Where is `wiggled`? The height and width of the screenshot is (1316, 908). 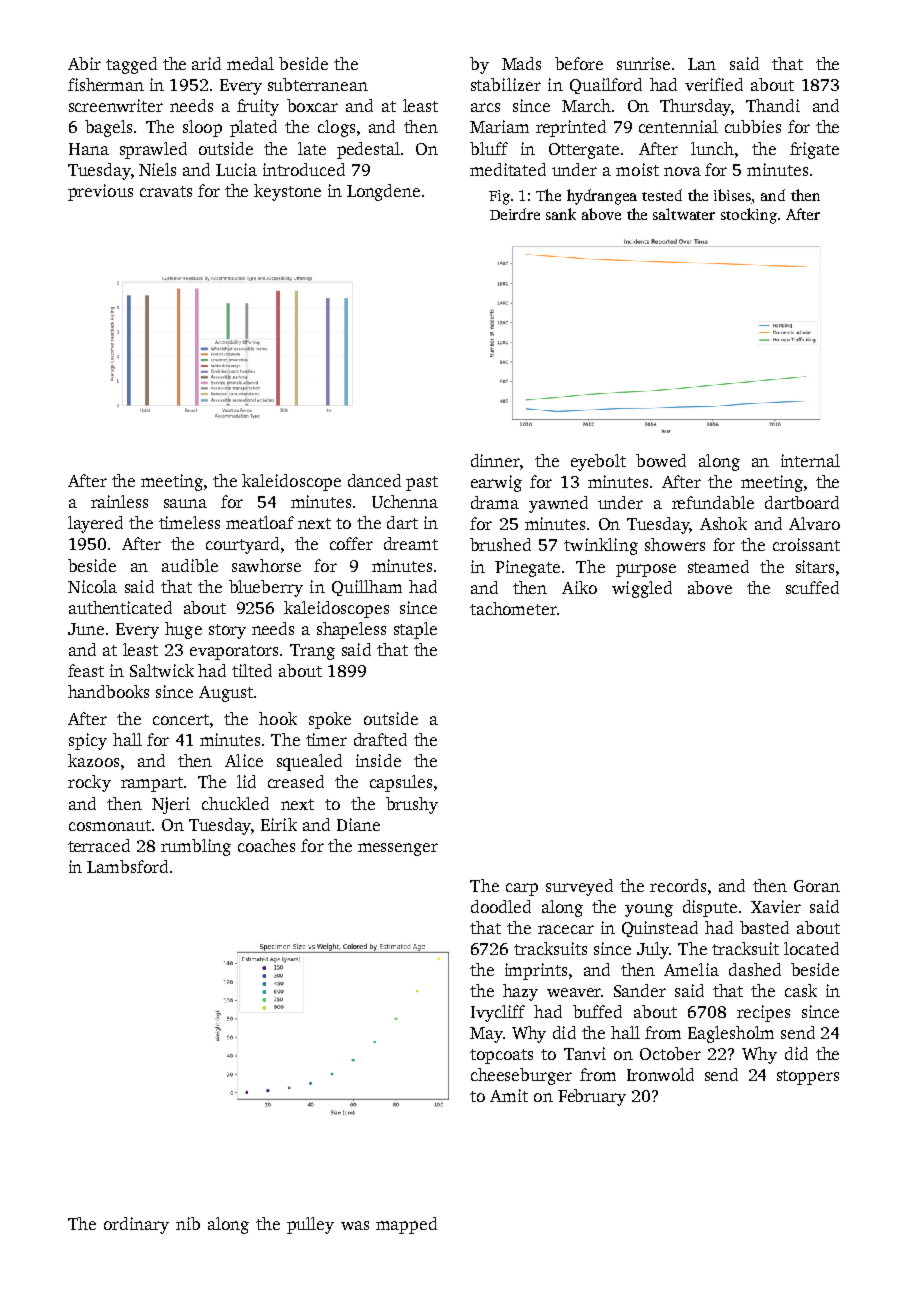 wiggled is located at coordinates (642, 589).
